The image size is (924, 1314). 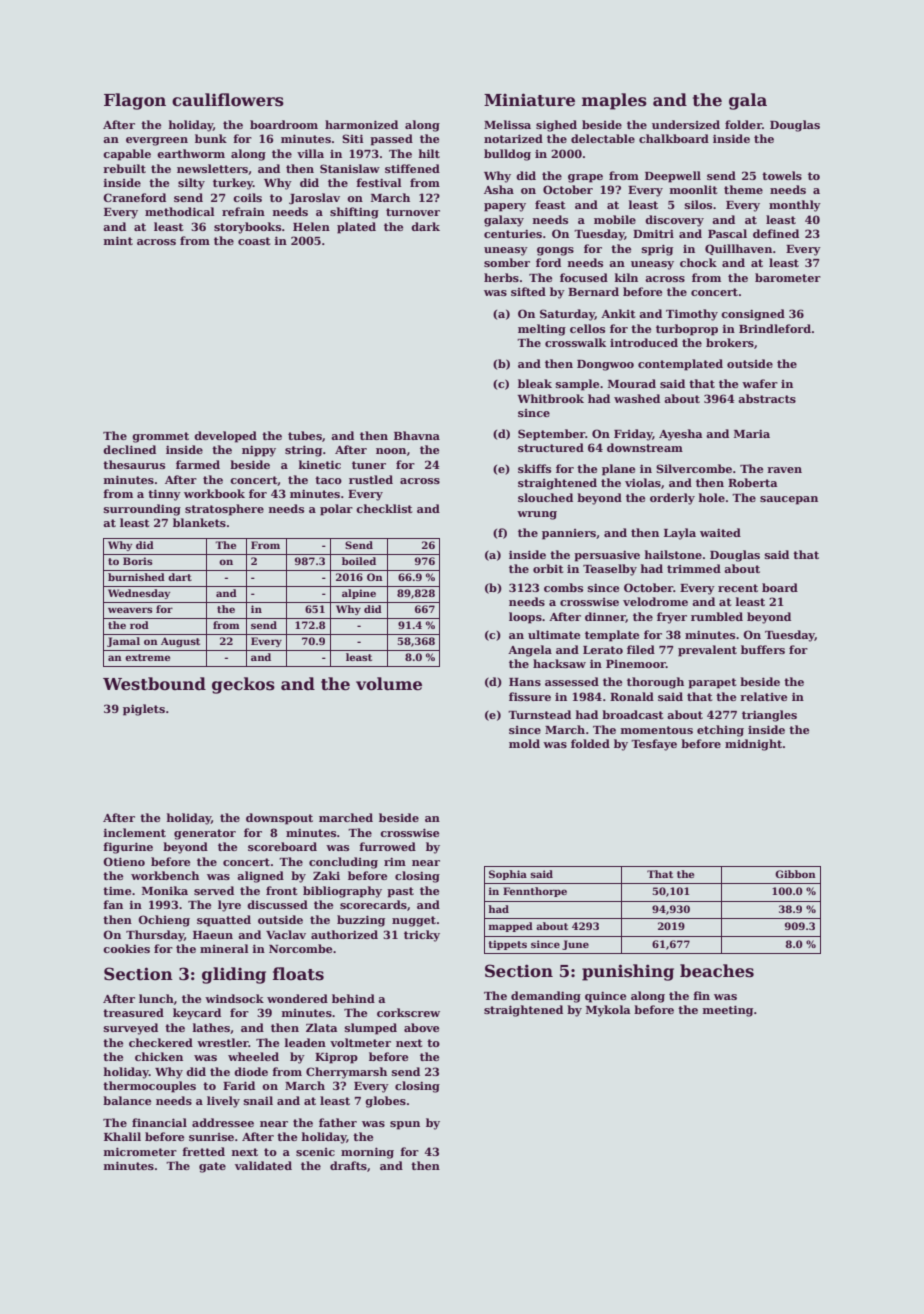 I want to click on beaches, so click(x=717, y=971).
